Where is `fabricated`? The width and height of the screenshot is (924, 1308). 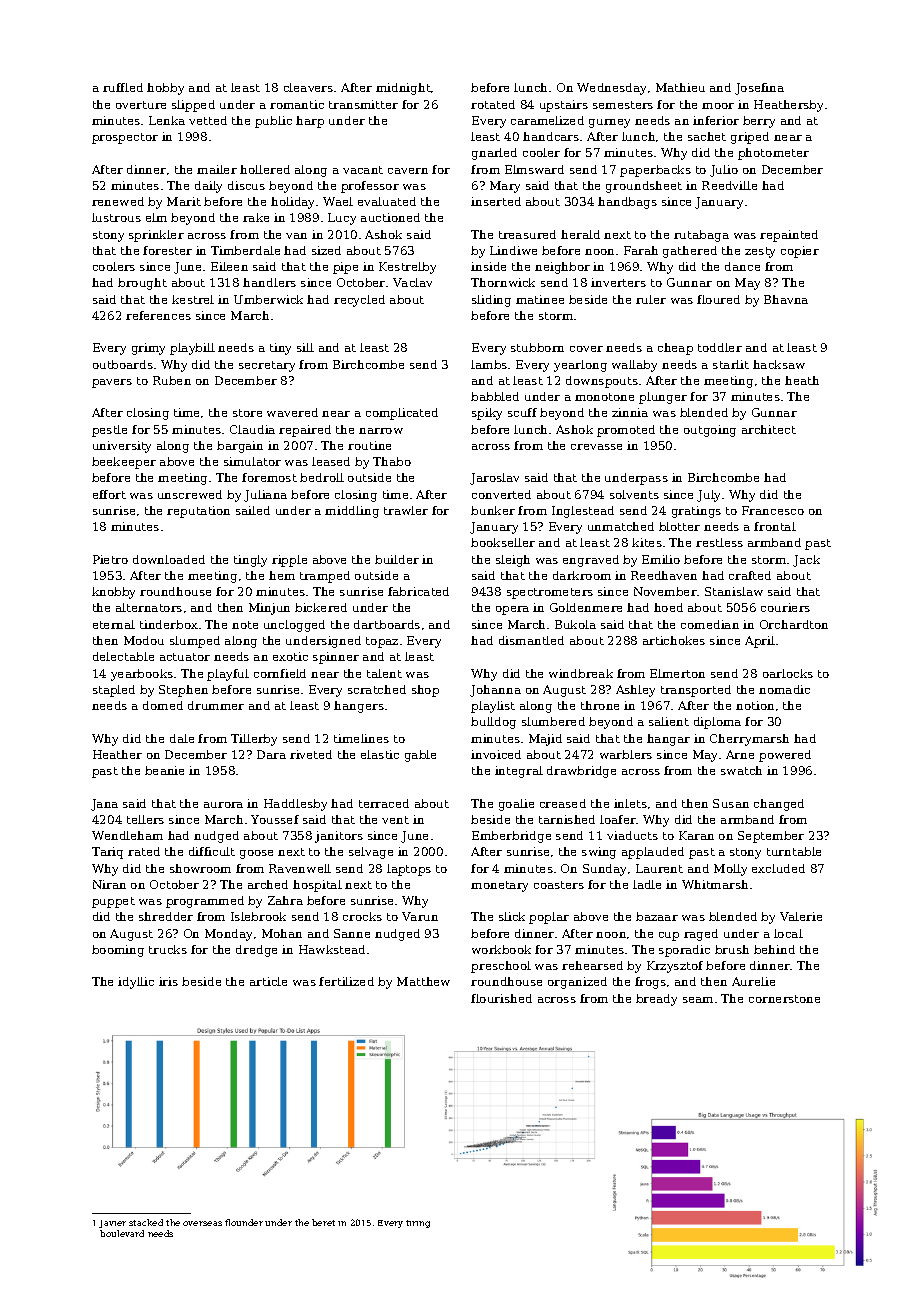 fabricated is located at coordinates (418, 591).
